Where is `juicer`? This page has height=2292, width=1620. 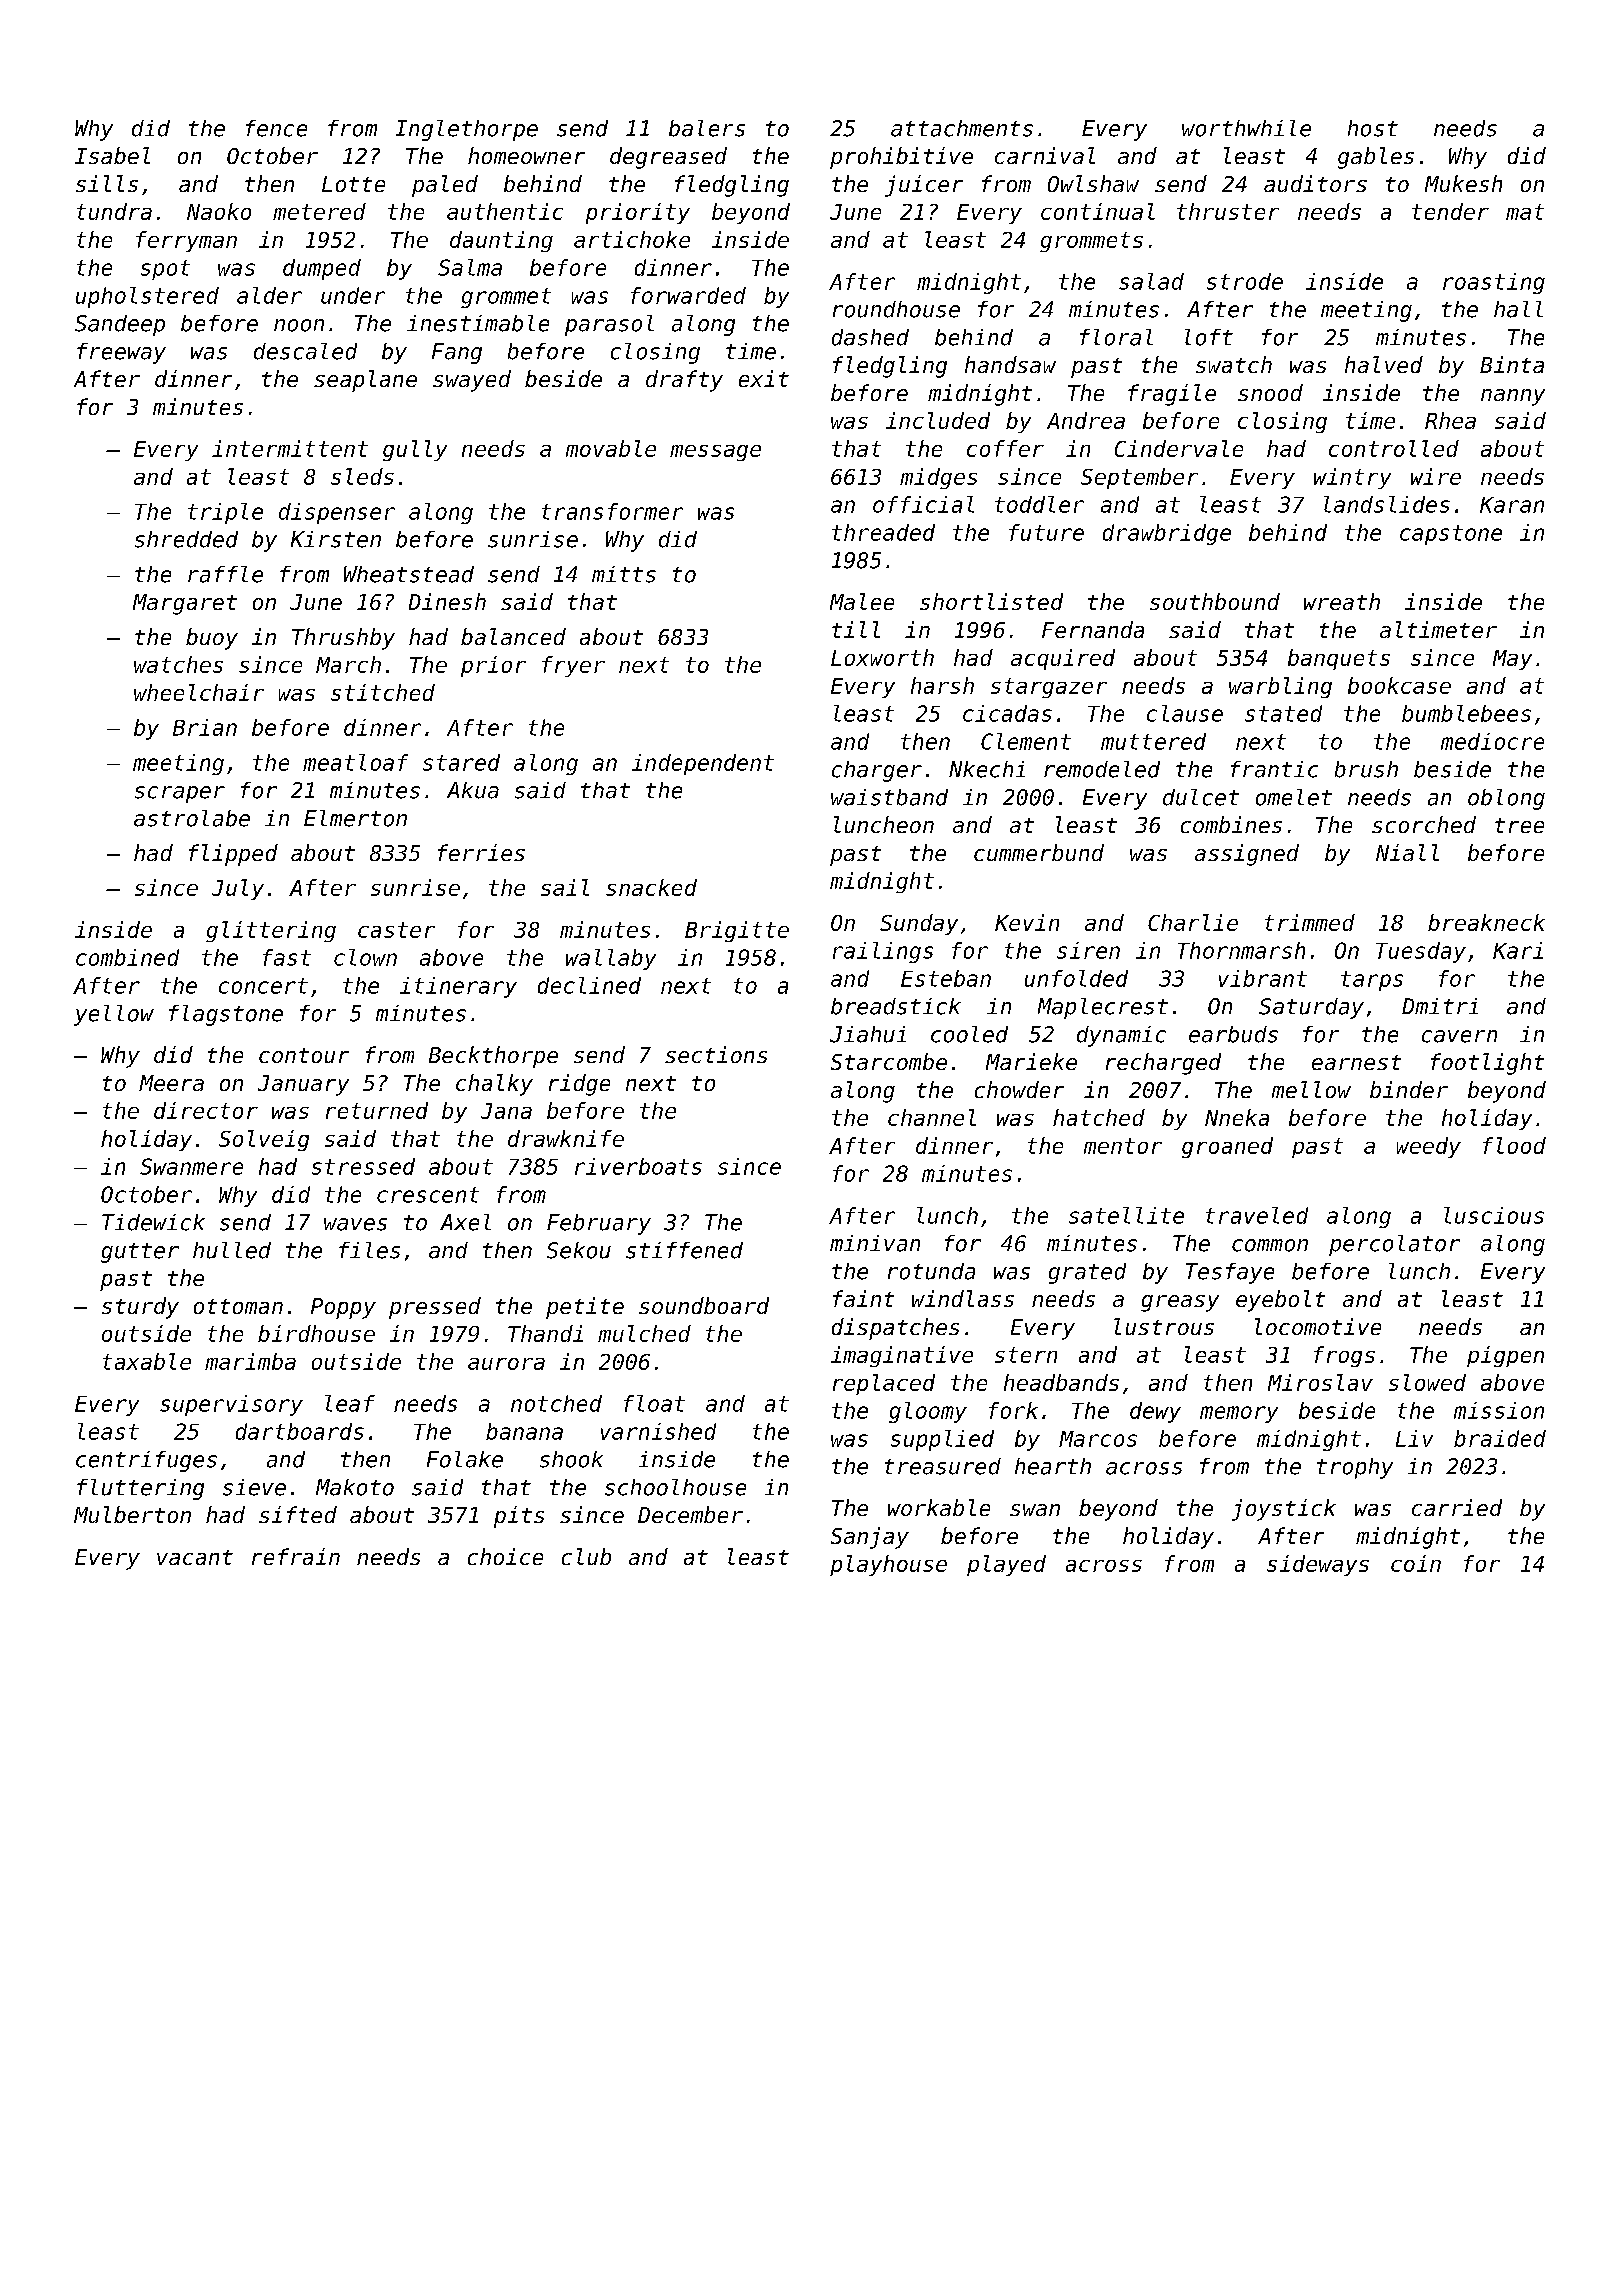 juicer is located at coordinates (924, 186).
